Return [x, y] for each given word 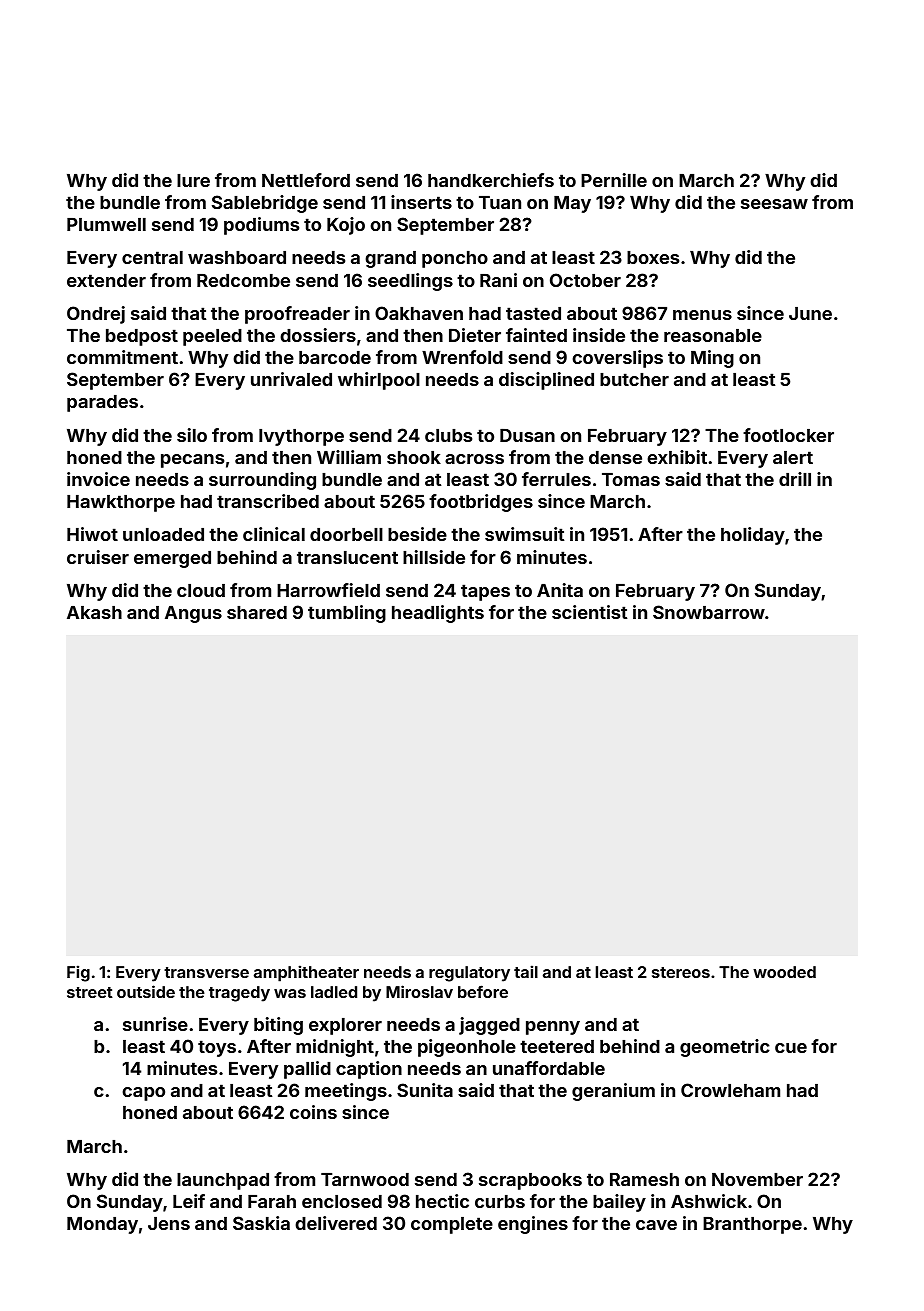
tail [526, 971]
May [572, 204]
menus [702, 315]
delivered [336, 1223]
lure [193, 180]
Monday [102, 1225]
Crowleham [730, 1090]
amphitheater [306, 973]
